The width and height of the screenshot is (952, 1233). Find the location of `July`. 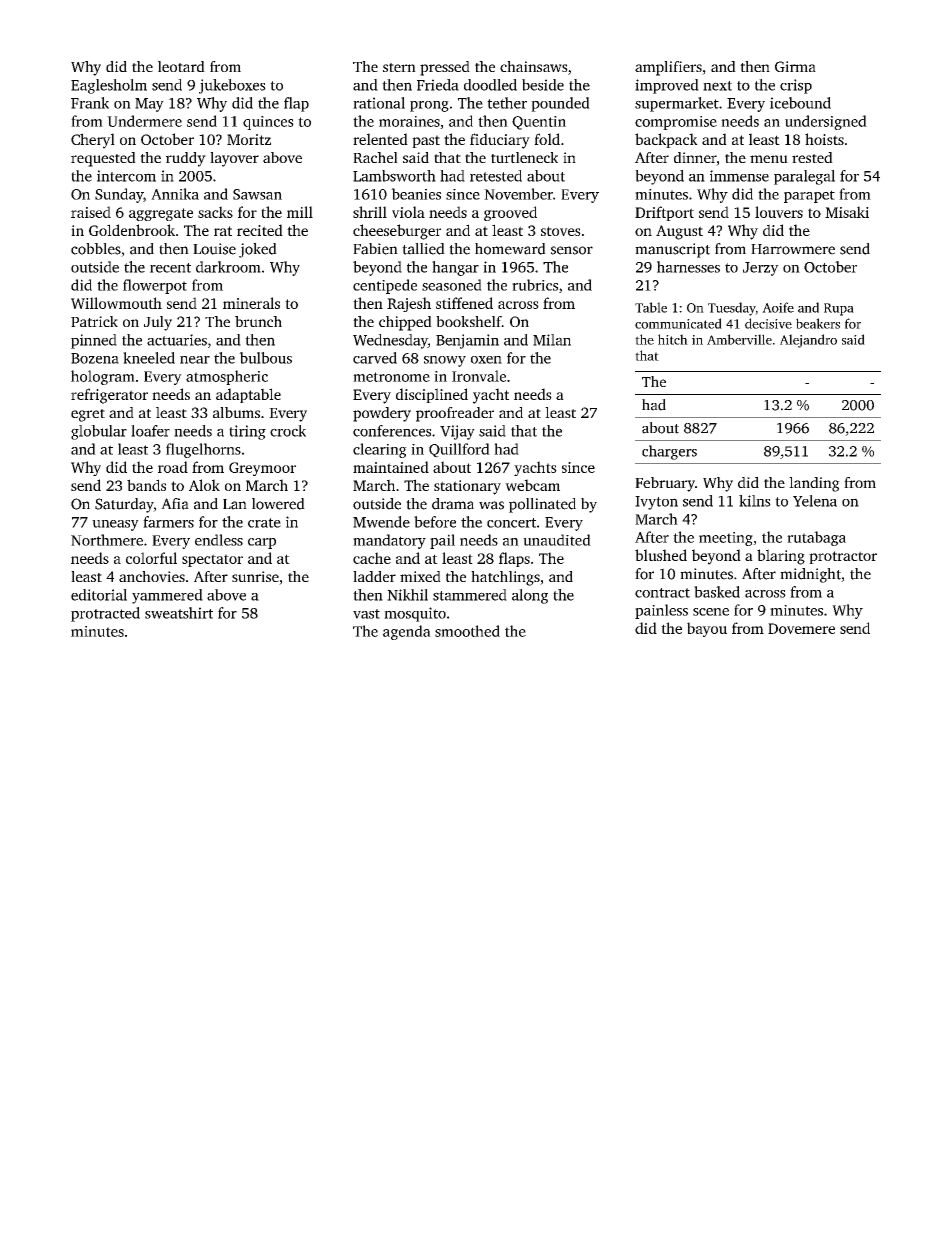

July is located at coordinates (158, 323).
